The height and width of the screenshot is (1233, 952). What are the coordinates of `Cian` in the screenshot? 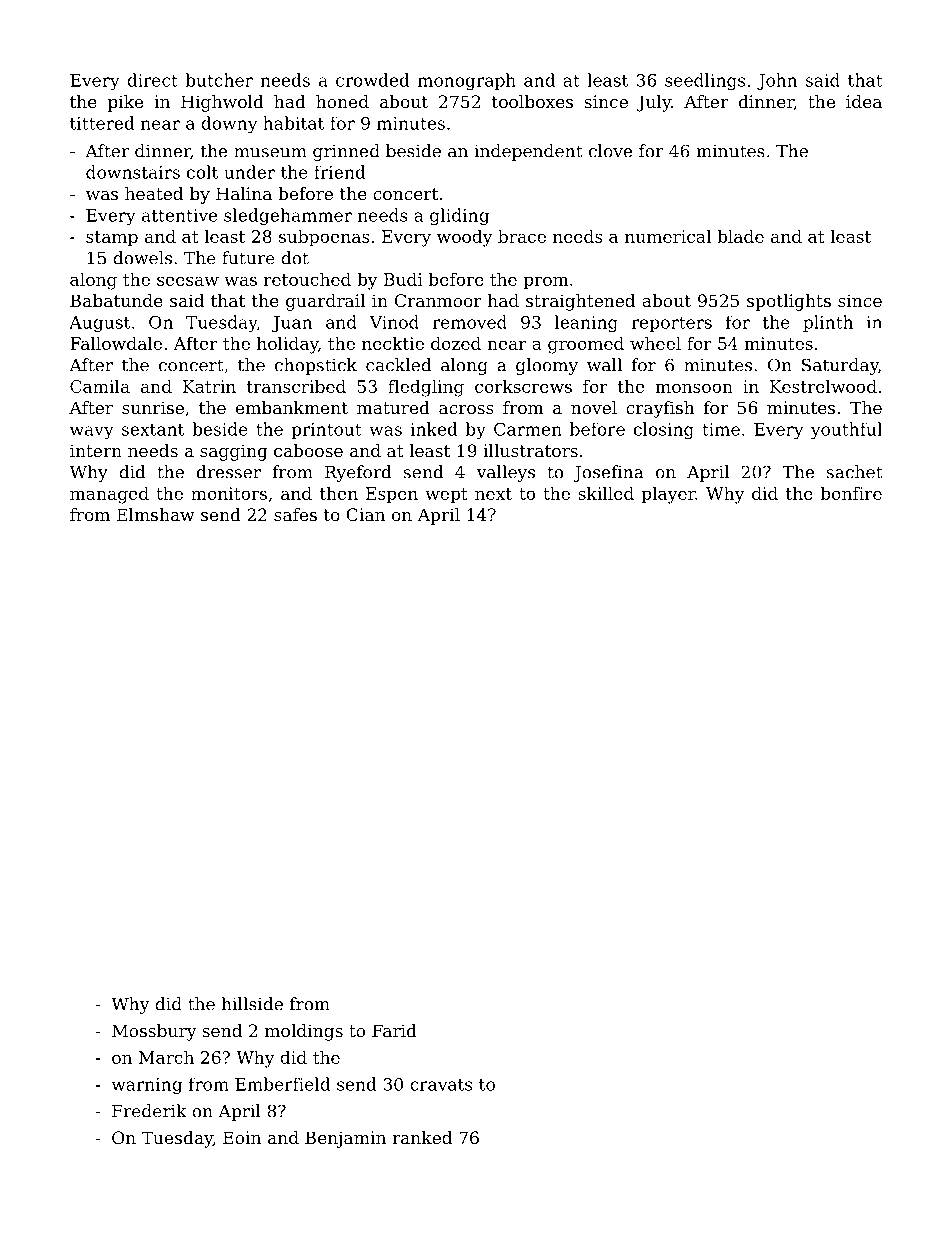 It's located at (365, 514).
